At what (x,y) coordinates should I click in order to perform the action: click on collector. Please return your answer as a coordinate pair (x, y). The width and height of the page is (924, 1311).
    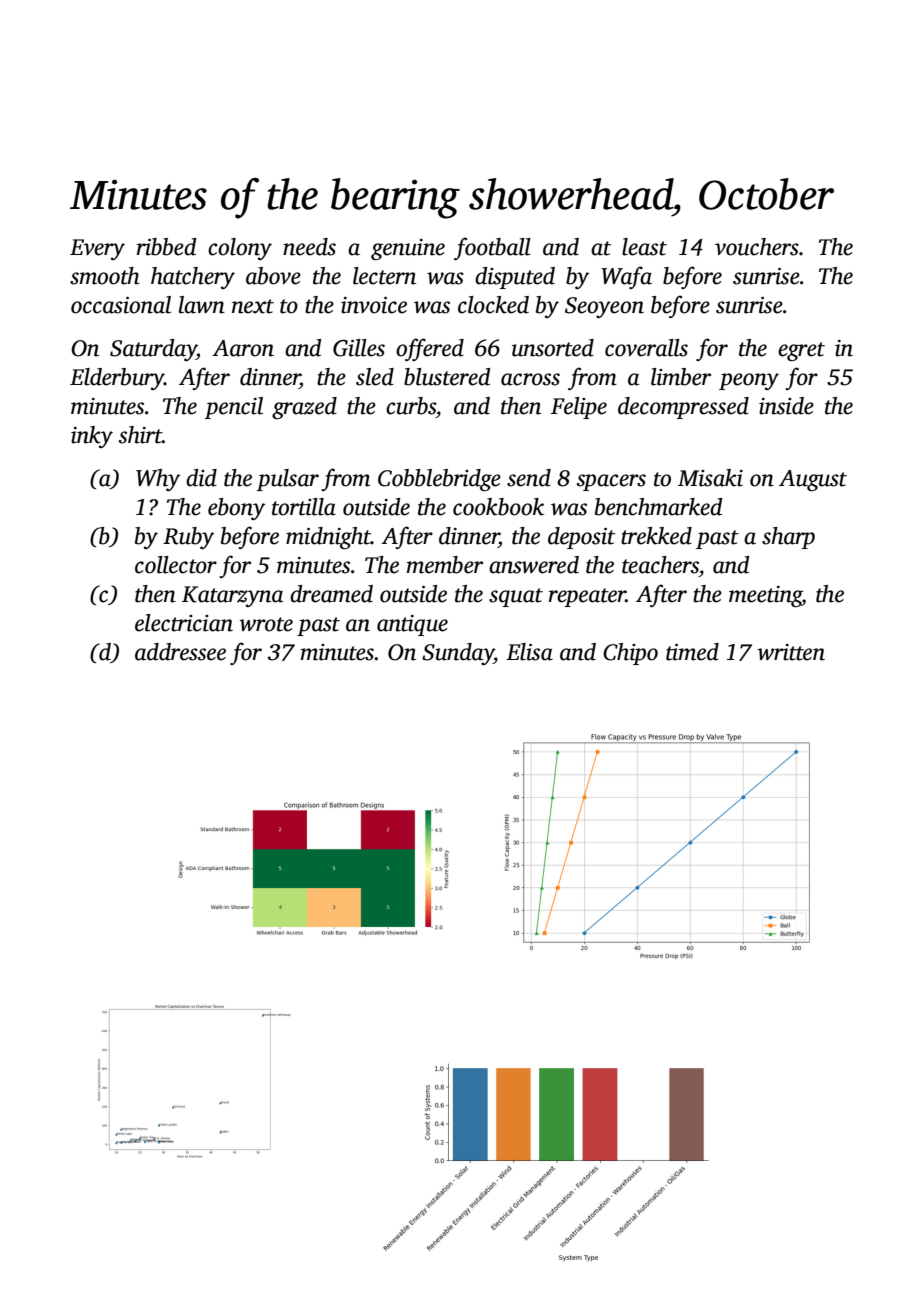
    Looking at the image, I should click on (176, 565).
